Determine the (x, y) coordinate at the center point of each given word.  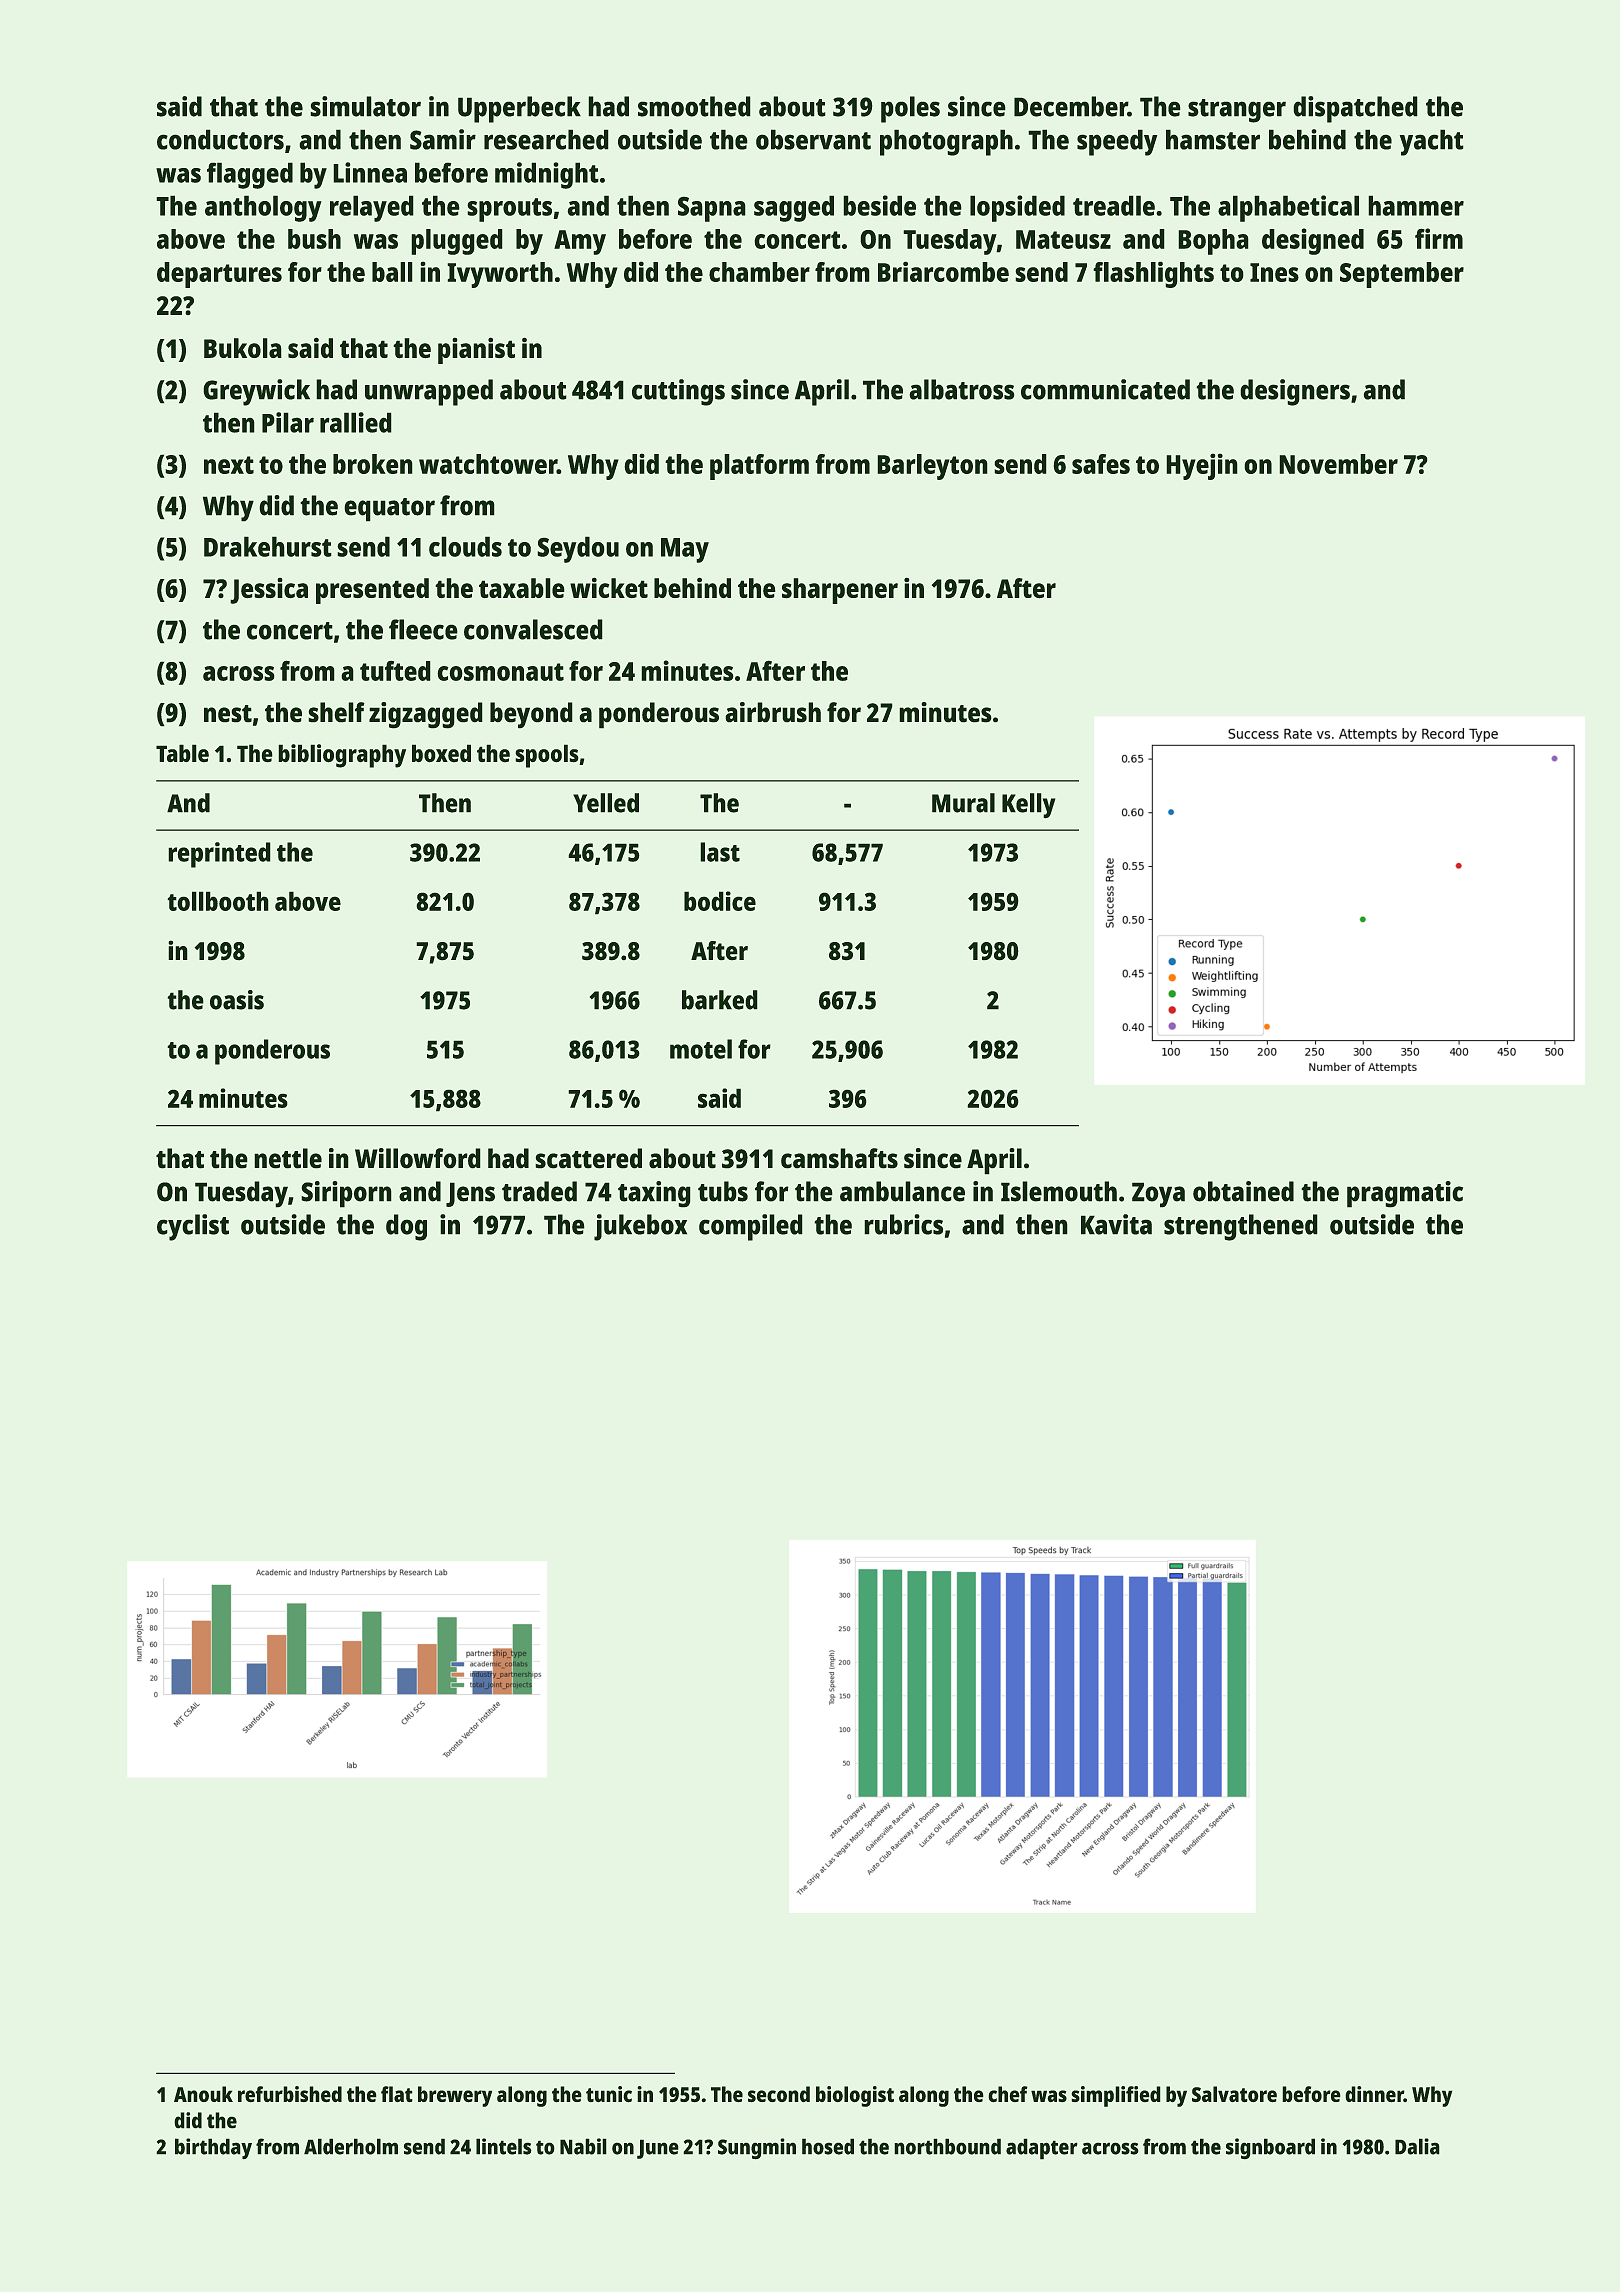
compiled (750, 1227)
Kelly (1028, 805)
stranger (1237, 111)
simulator (366, 106)
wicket (609, 588)
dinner (1375, 2094)
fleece (423, 629)
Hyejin (1202, 467)
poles (910, 109)
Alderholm (351, 2147)
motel (701, 1049)
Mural (963, 803)
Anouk (203, 2094)
